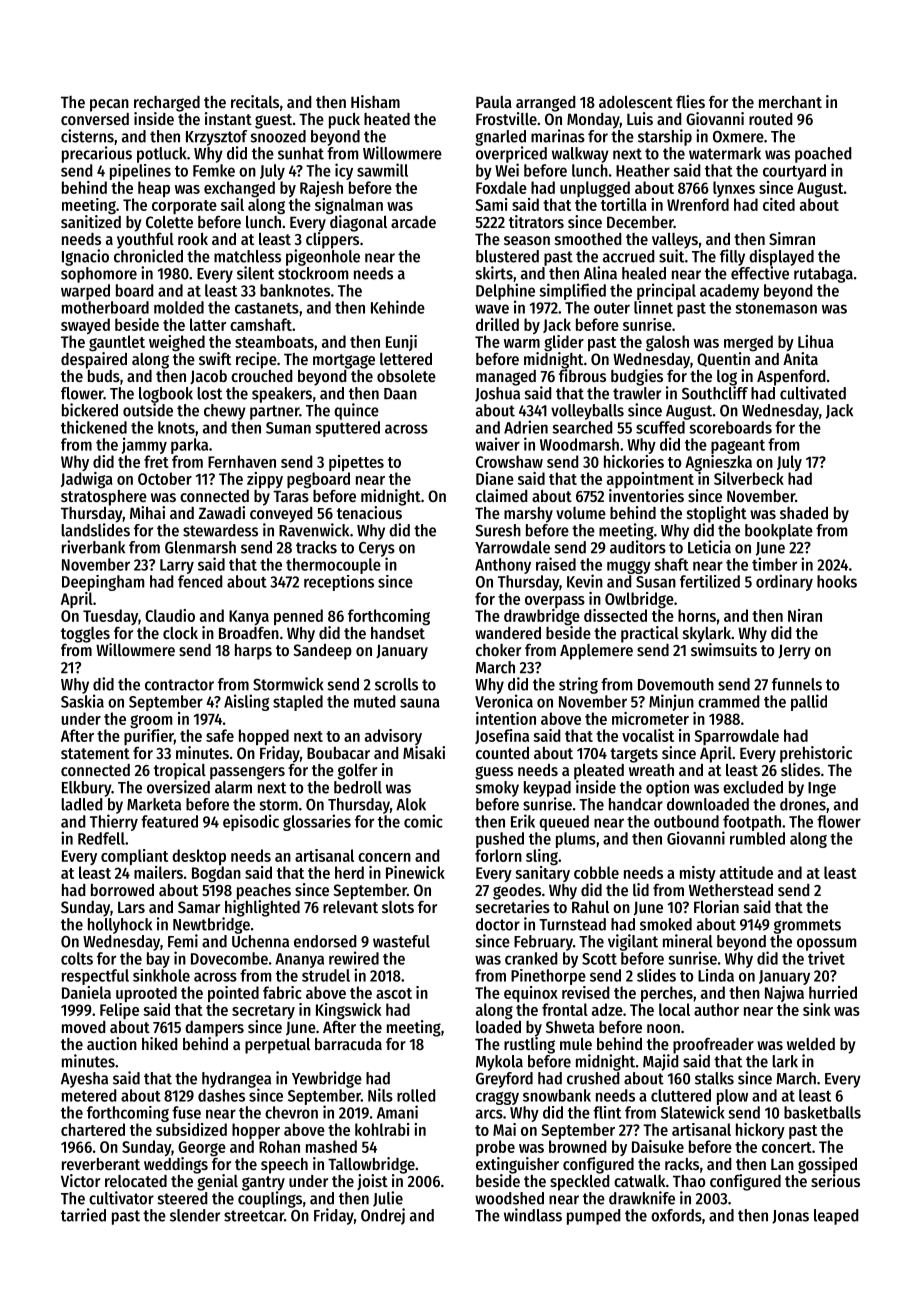  What do you see at coordinates (807, 926) in the screenshot?
I see `grommets` at bounding box center [807, 926].
